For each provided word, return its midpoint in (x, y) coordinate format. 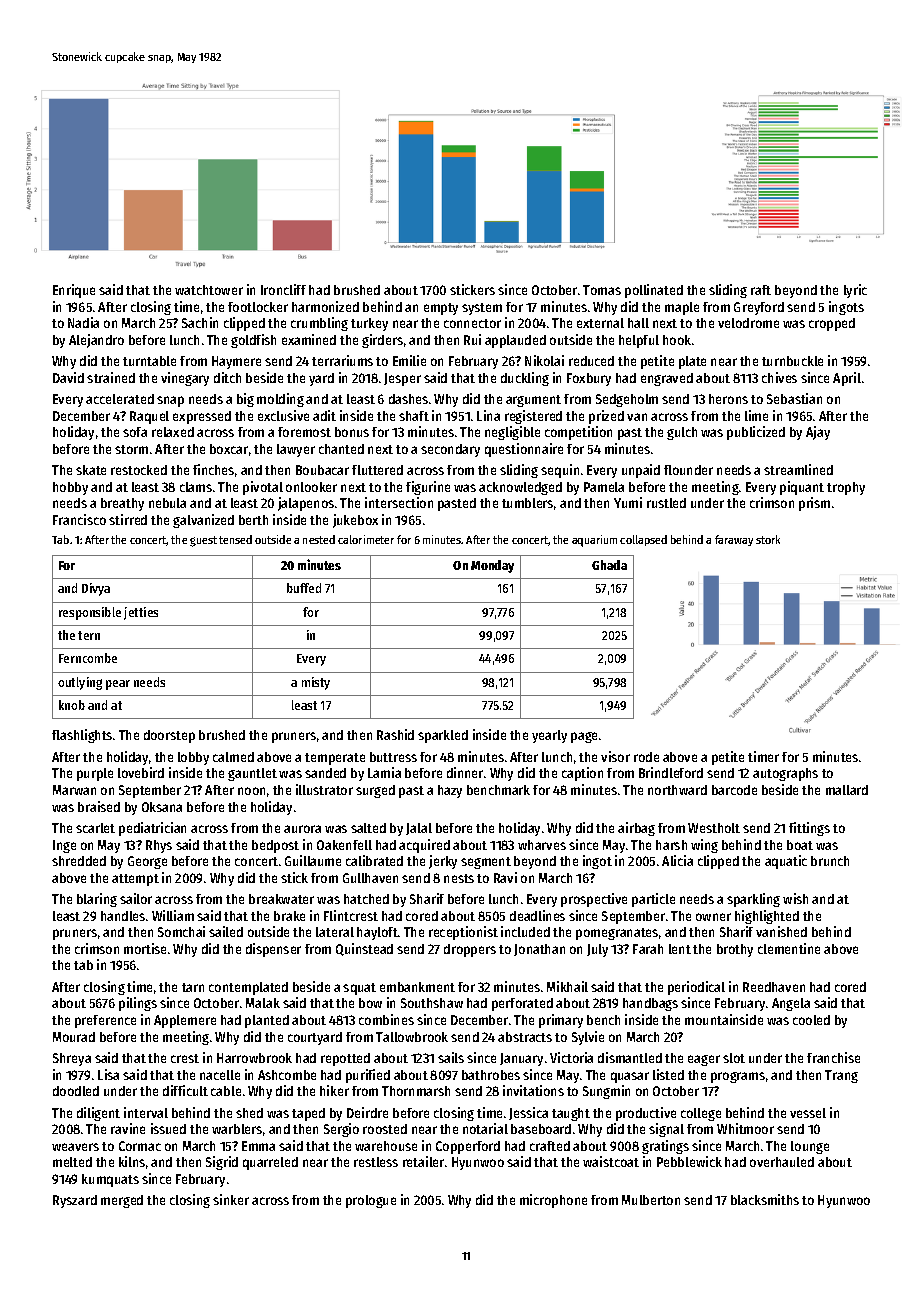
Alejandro (96, 341)
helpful (639, 341)
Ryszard (75, 1201)
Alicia (677, 860)
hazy (450, 791)
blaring (97, 900)
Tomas (602, 290)
